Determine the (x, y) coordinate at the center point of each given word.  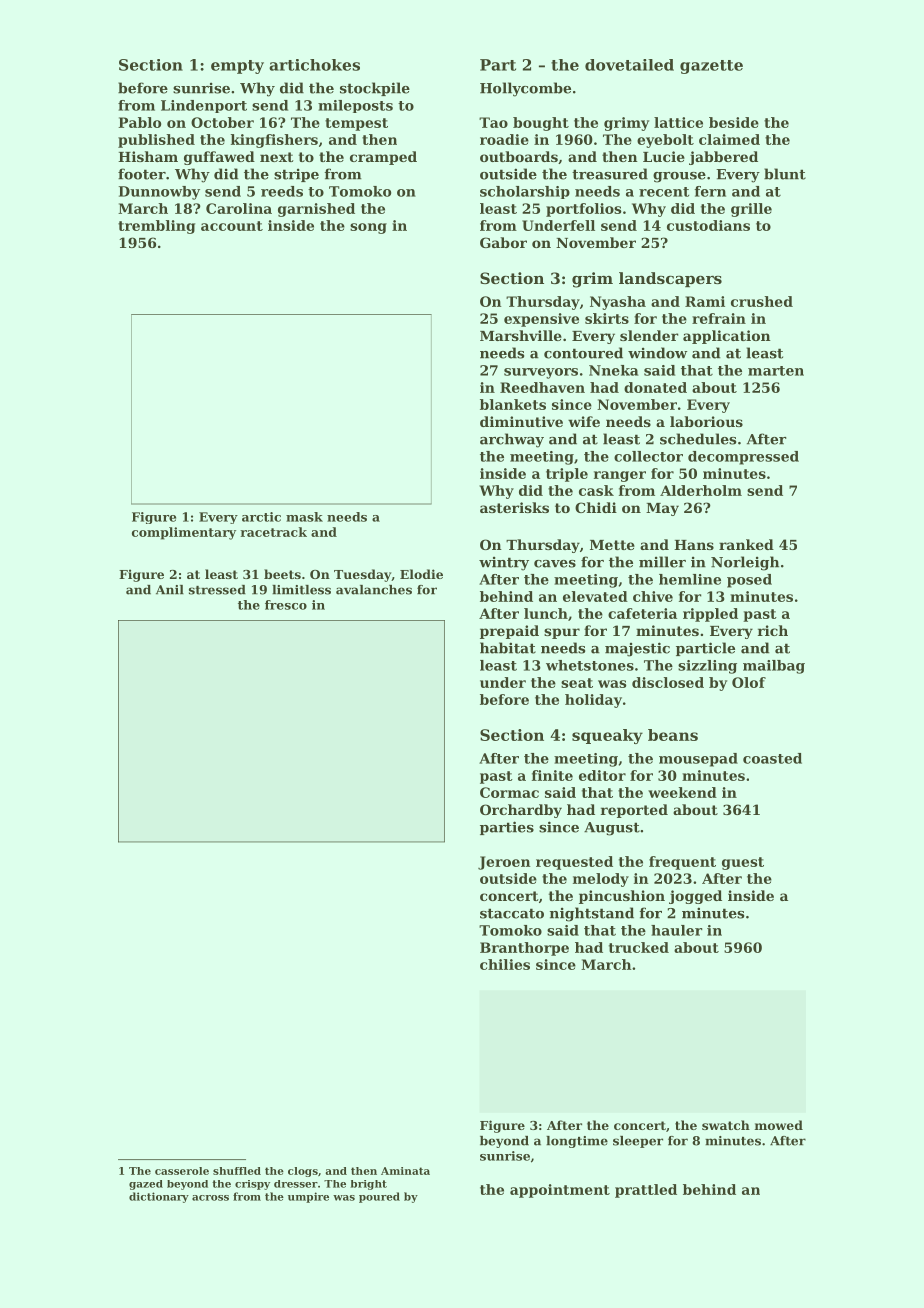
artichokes (314, 65)
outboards (519, 156)
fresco (286, 605)
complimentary (184, 533)
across (210, 1198)
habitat (508, 648)
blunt (785, 174)
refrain (719, 318)
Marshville (521, 335)
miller (662, 562)
